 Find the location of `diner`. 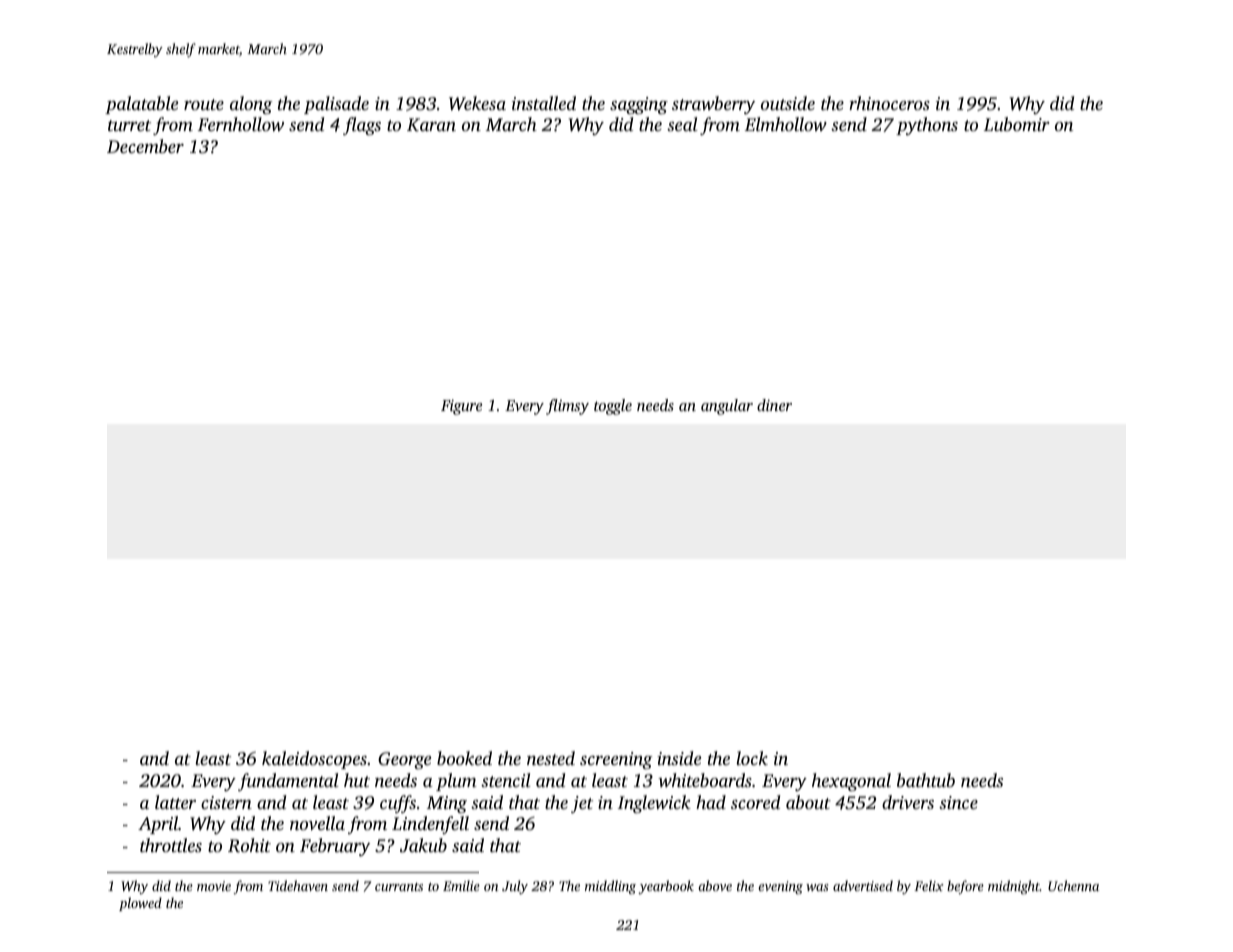

diner is located at coordinates (774, 405).
